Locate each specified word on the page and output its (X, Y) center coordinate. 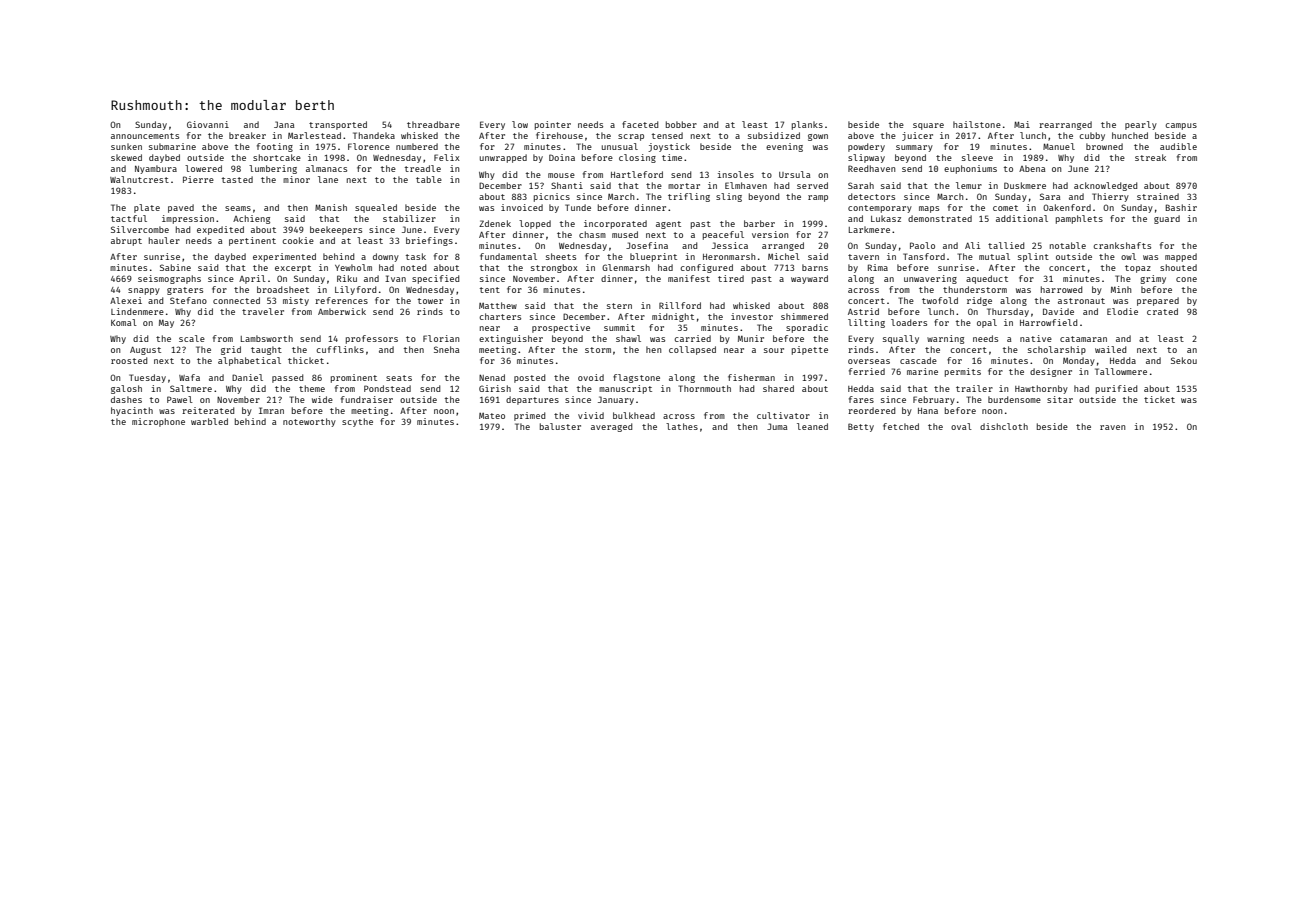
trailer (974, 388)
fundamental (508, 256)
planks (807, 125)
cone (1186, 279)
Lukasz (886, 218)
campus (1181, 126)
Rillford (680, 305)
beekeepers (336, 230)
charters (500, 316)
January (616, 400)
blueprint (653, 257)
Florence (369, 146)
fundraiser (367, 399)
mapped (1181, 257)
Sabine (175, 267)
